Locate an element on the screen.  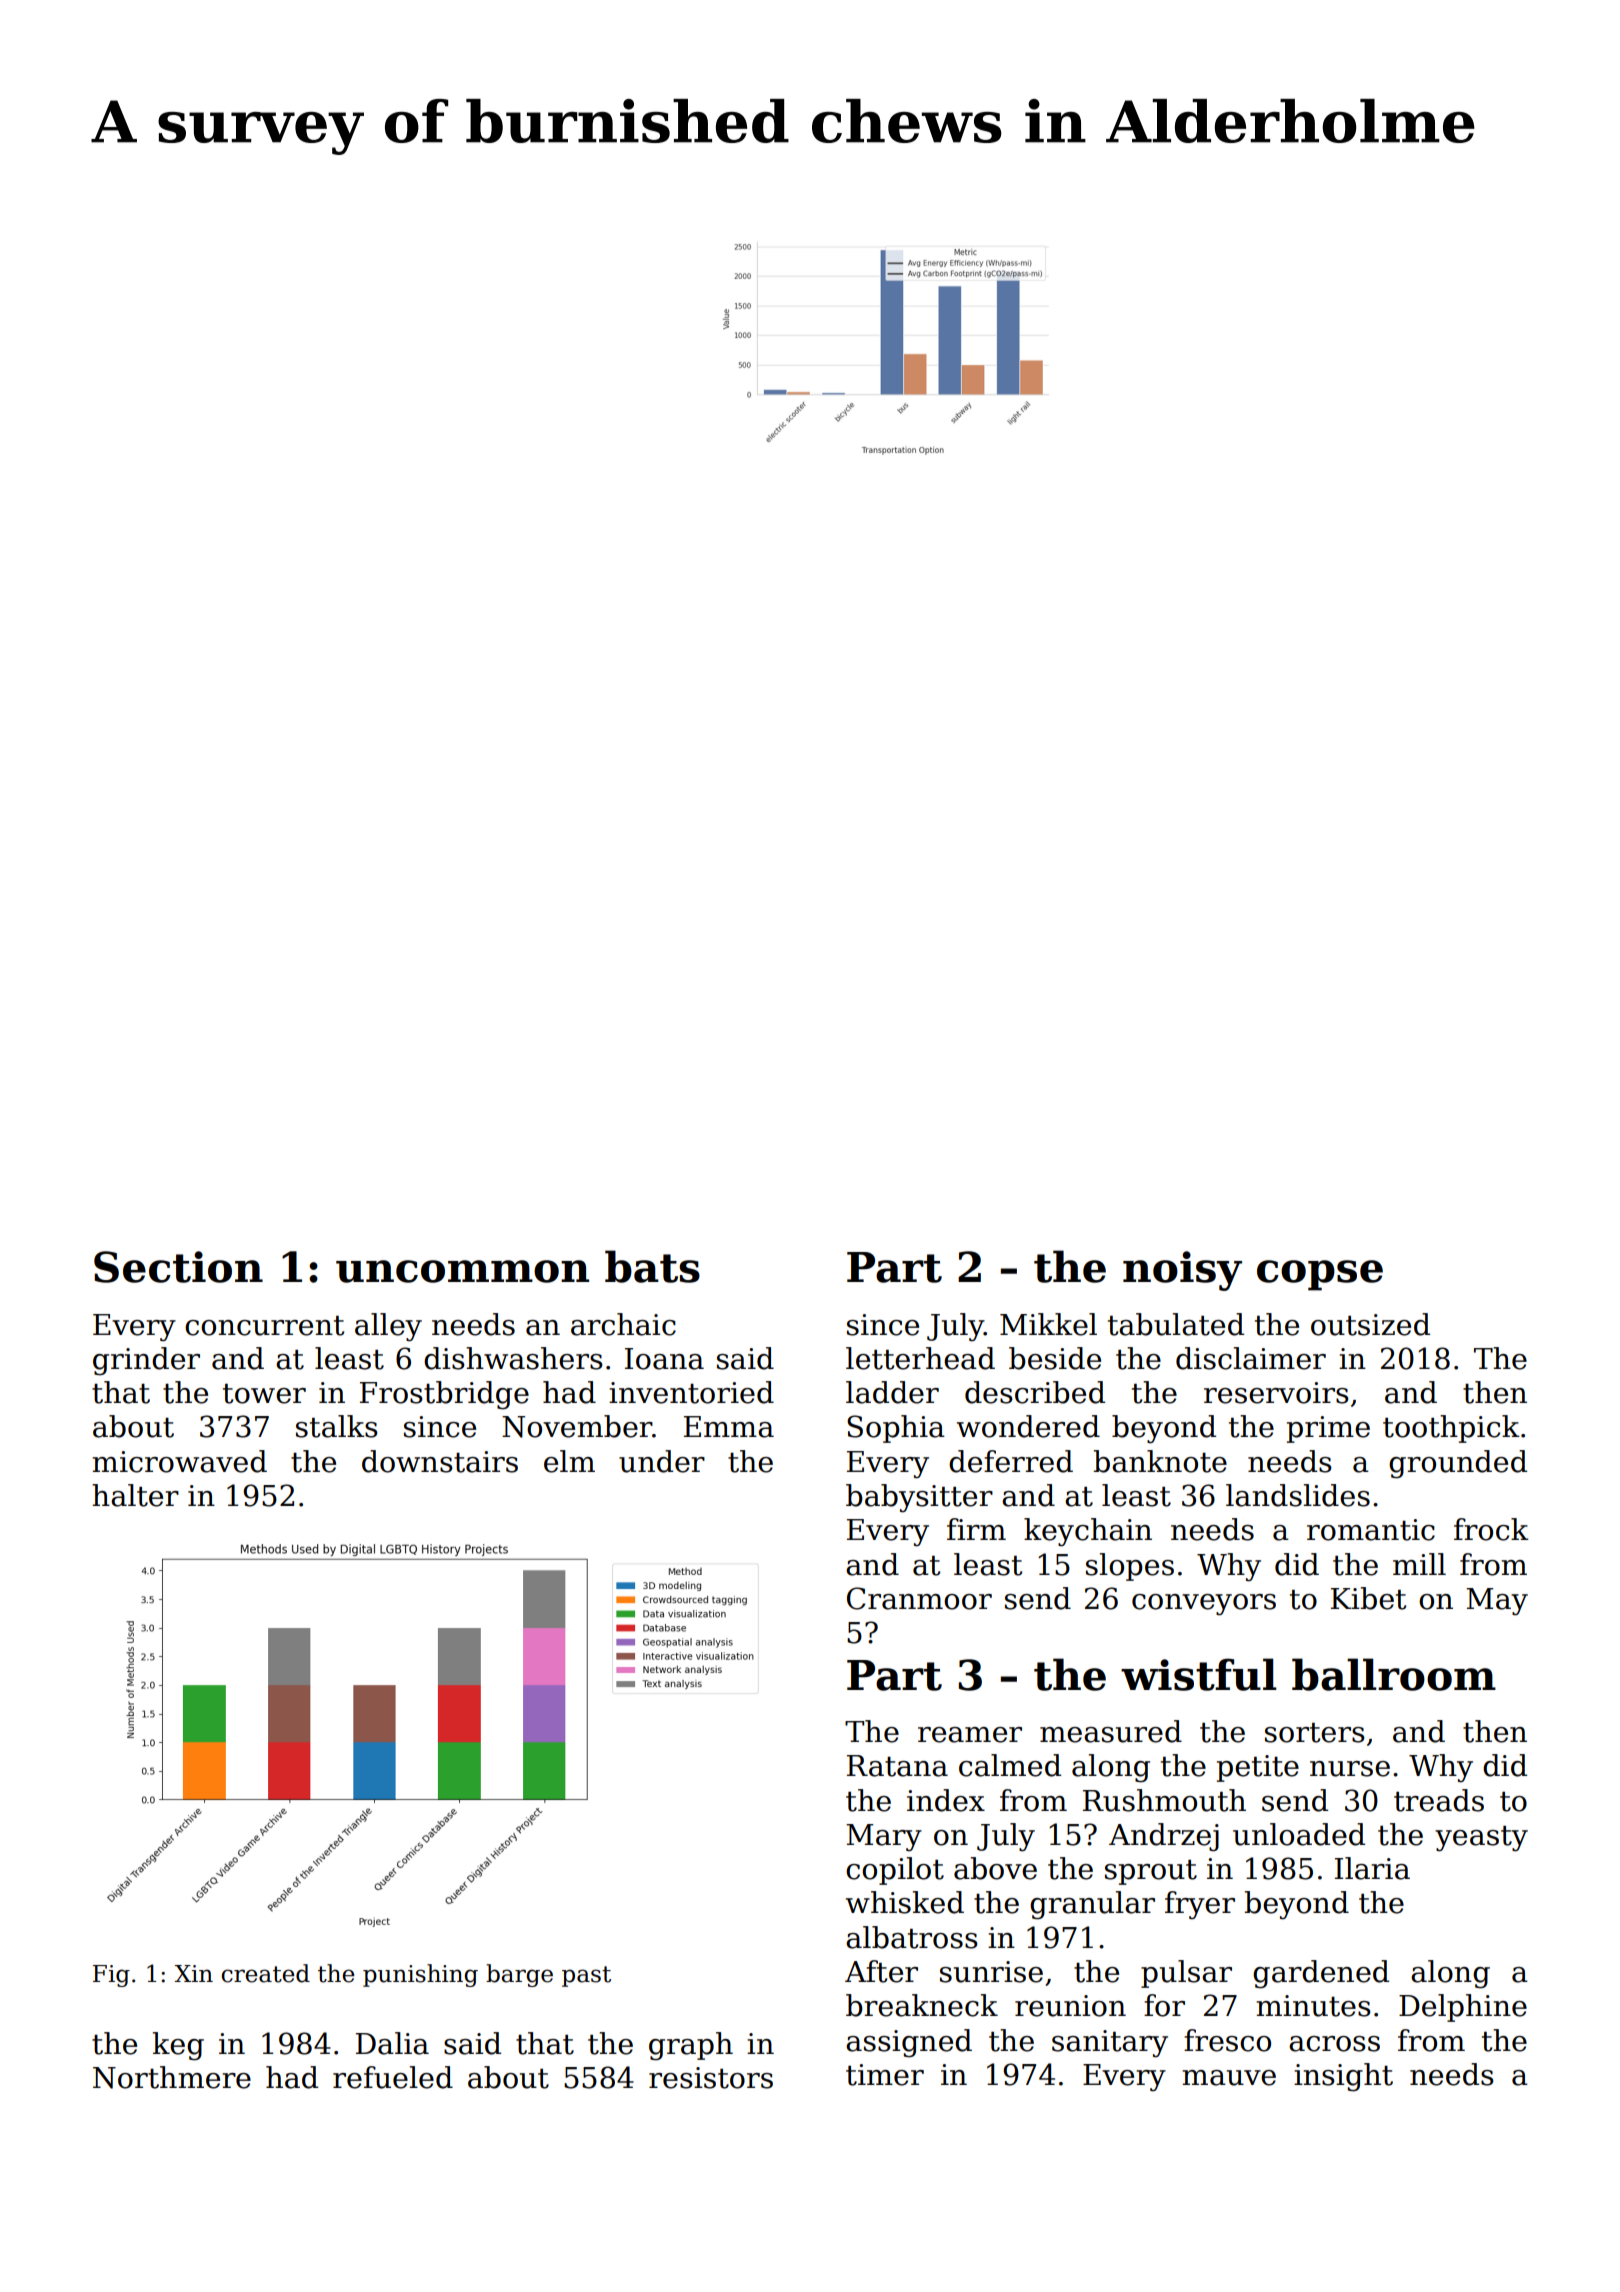
copse is located at coordinates (1320, 1275).
